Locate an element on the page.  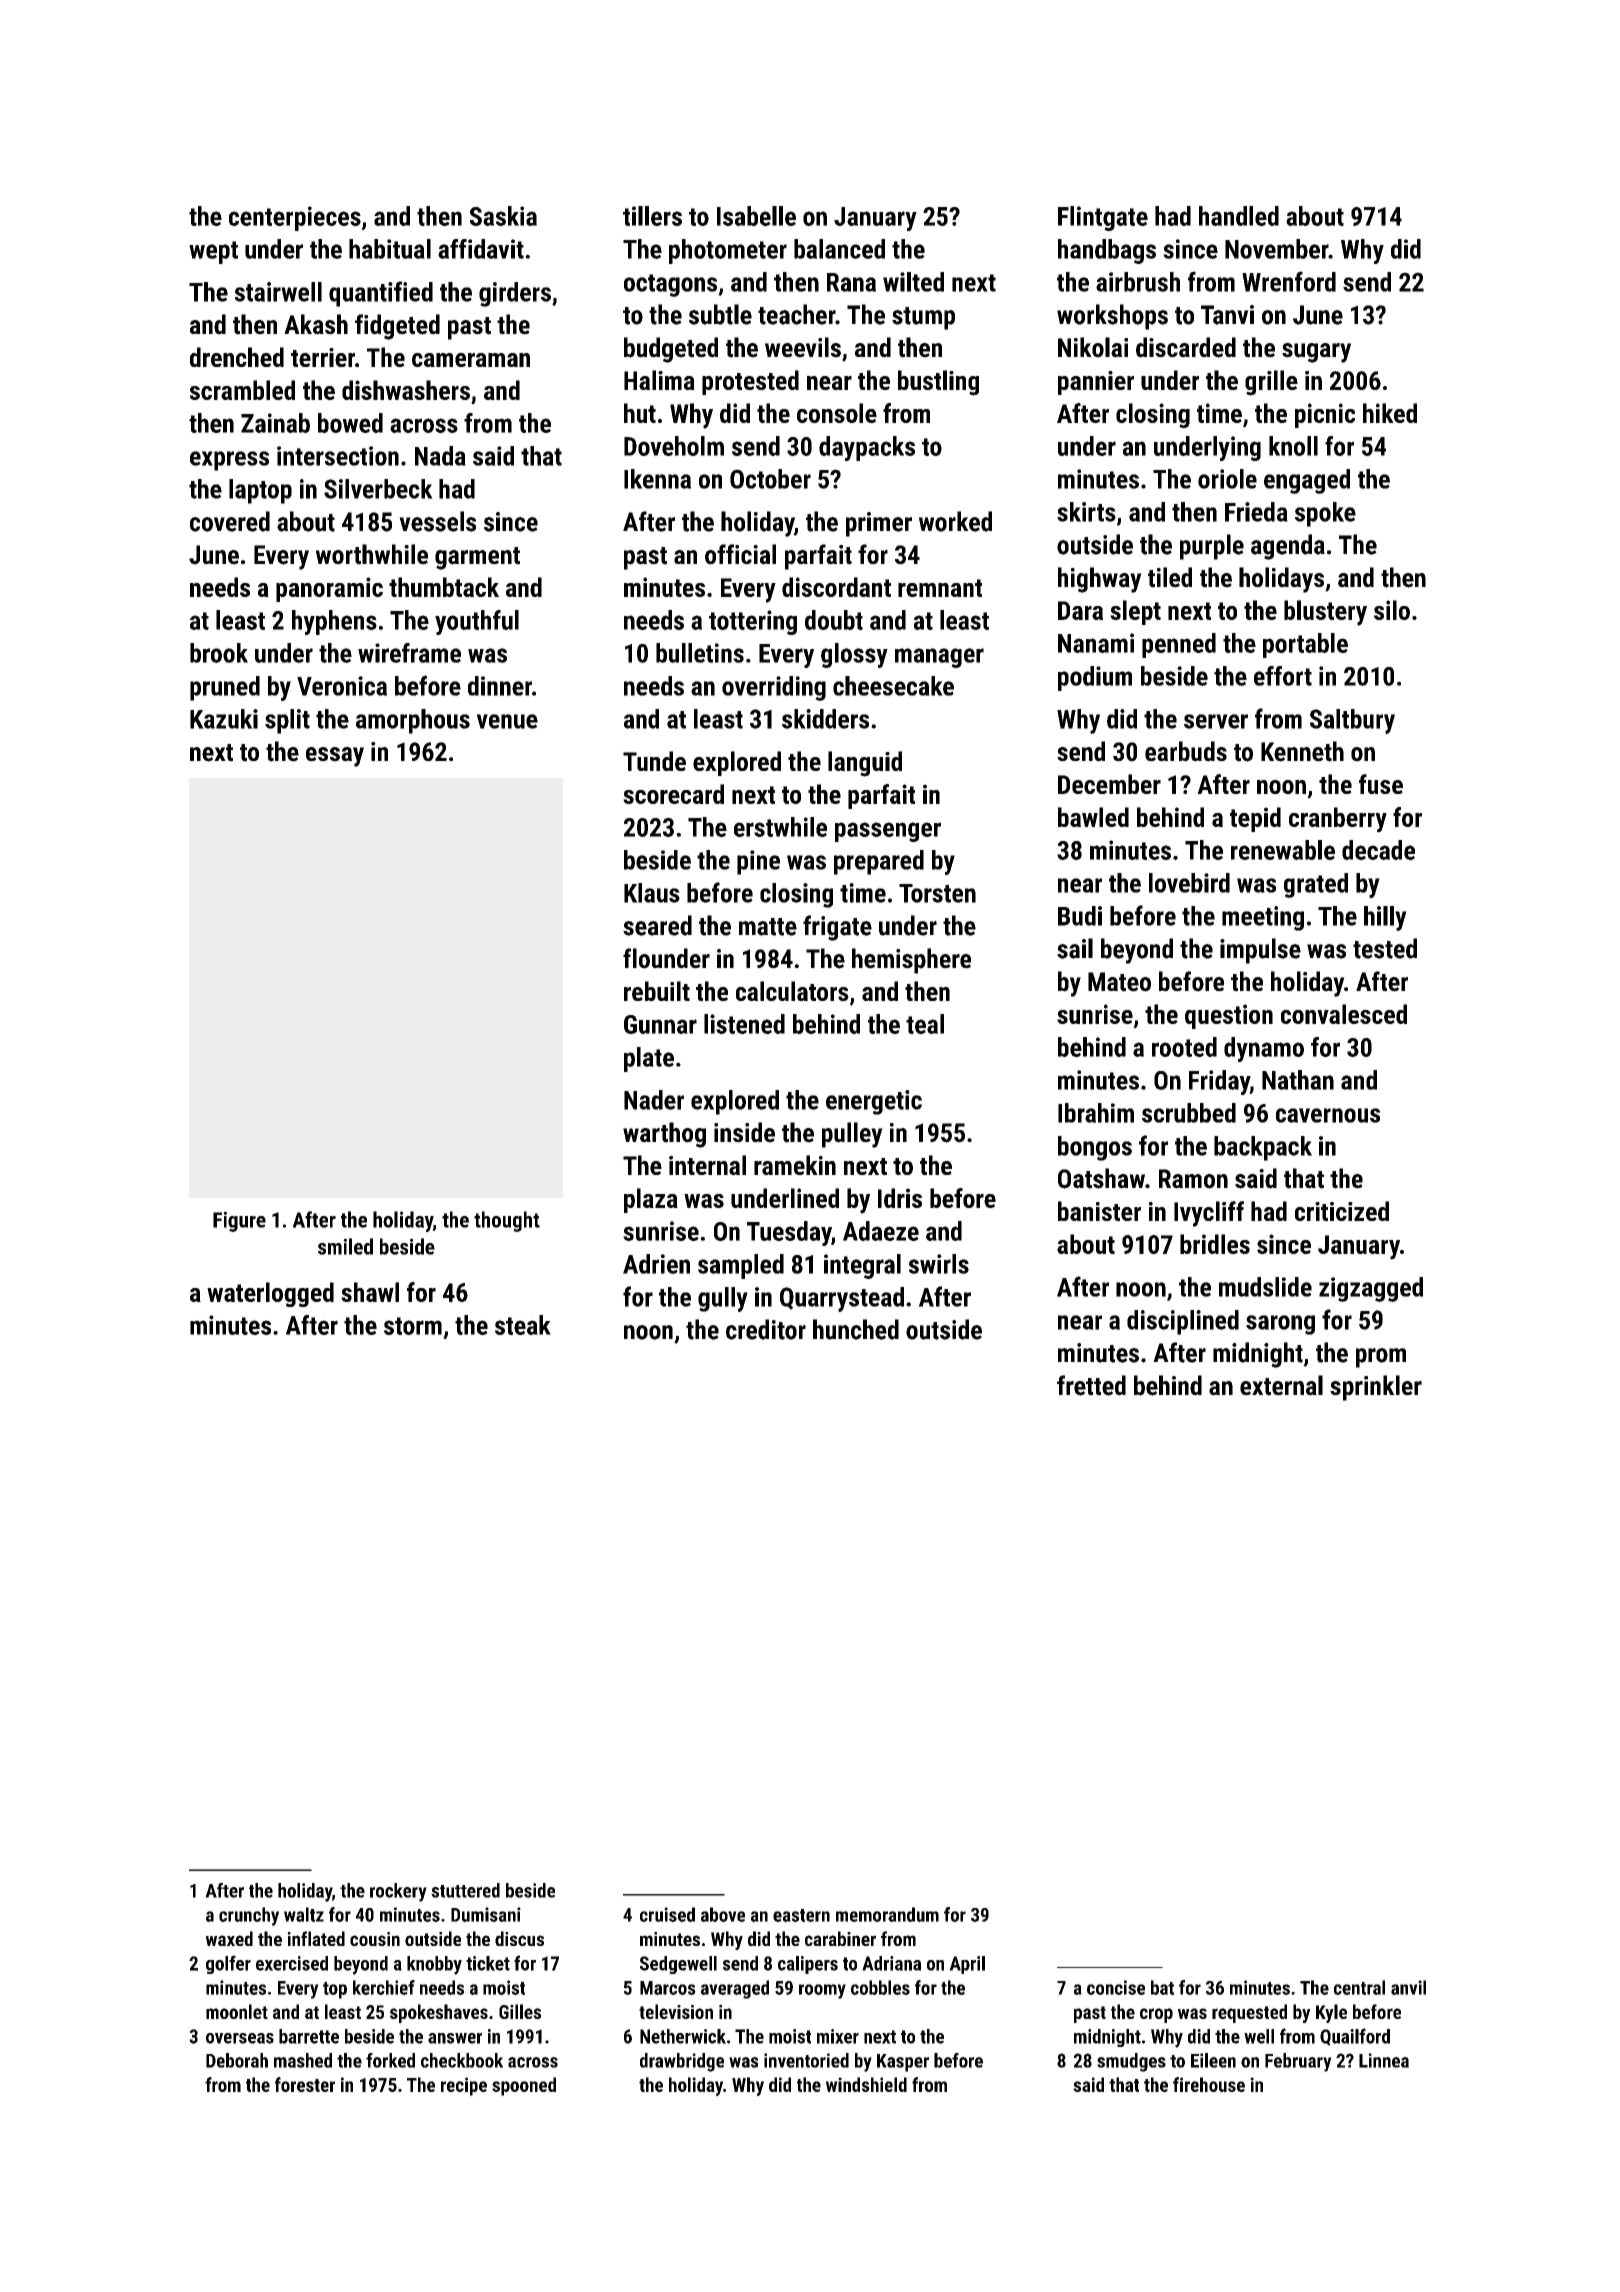
portable is located at coordinates (1305, 645).
